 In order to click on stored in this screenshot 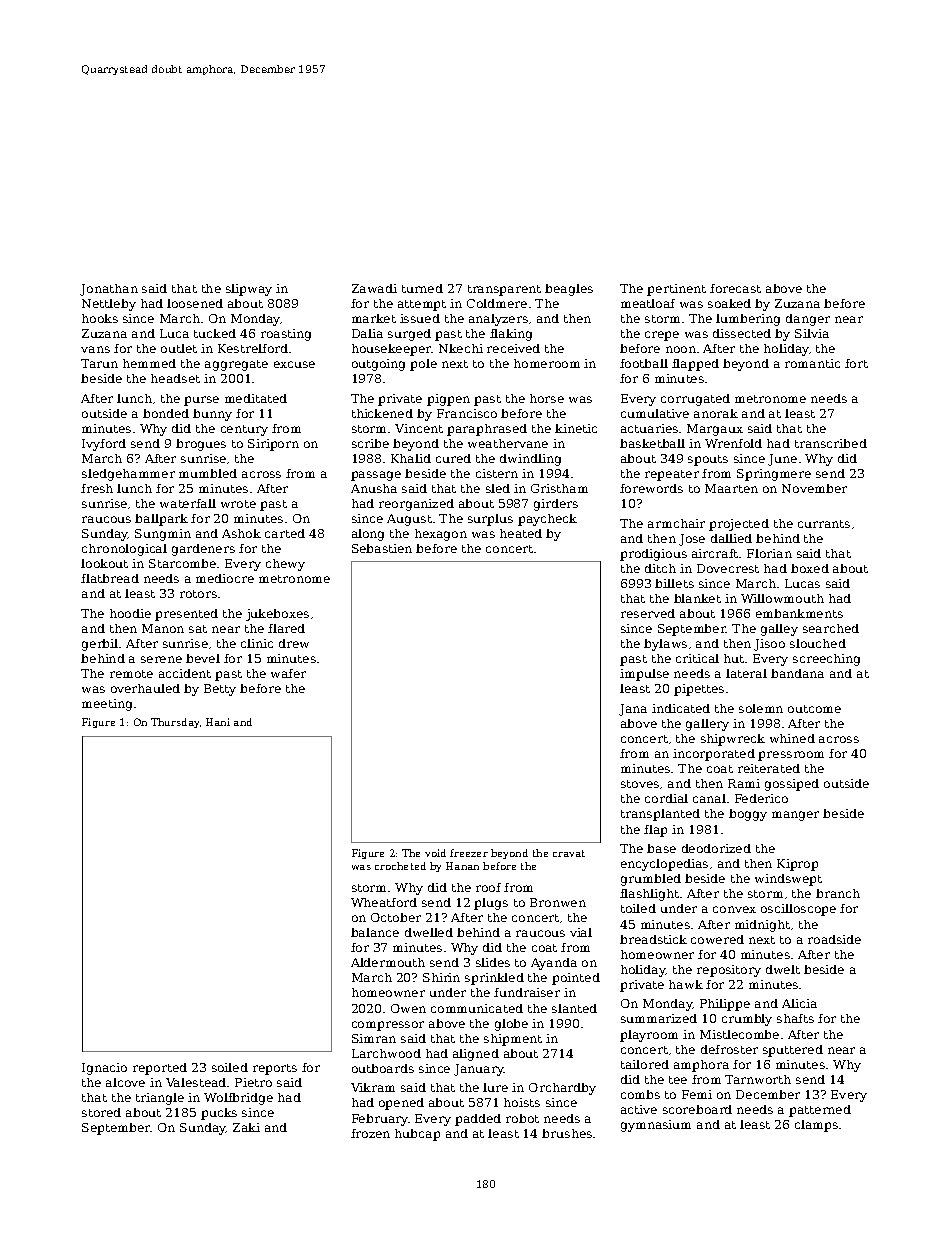, I will do `click(101, 1112)`.
